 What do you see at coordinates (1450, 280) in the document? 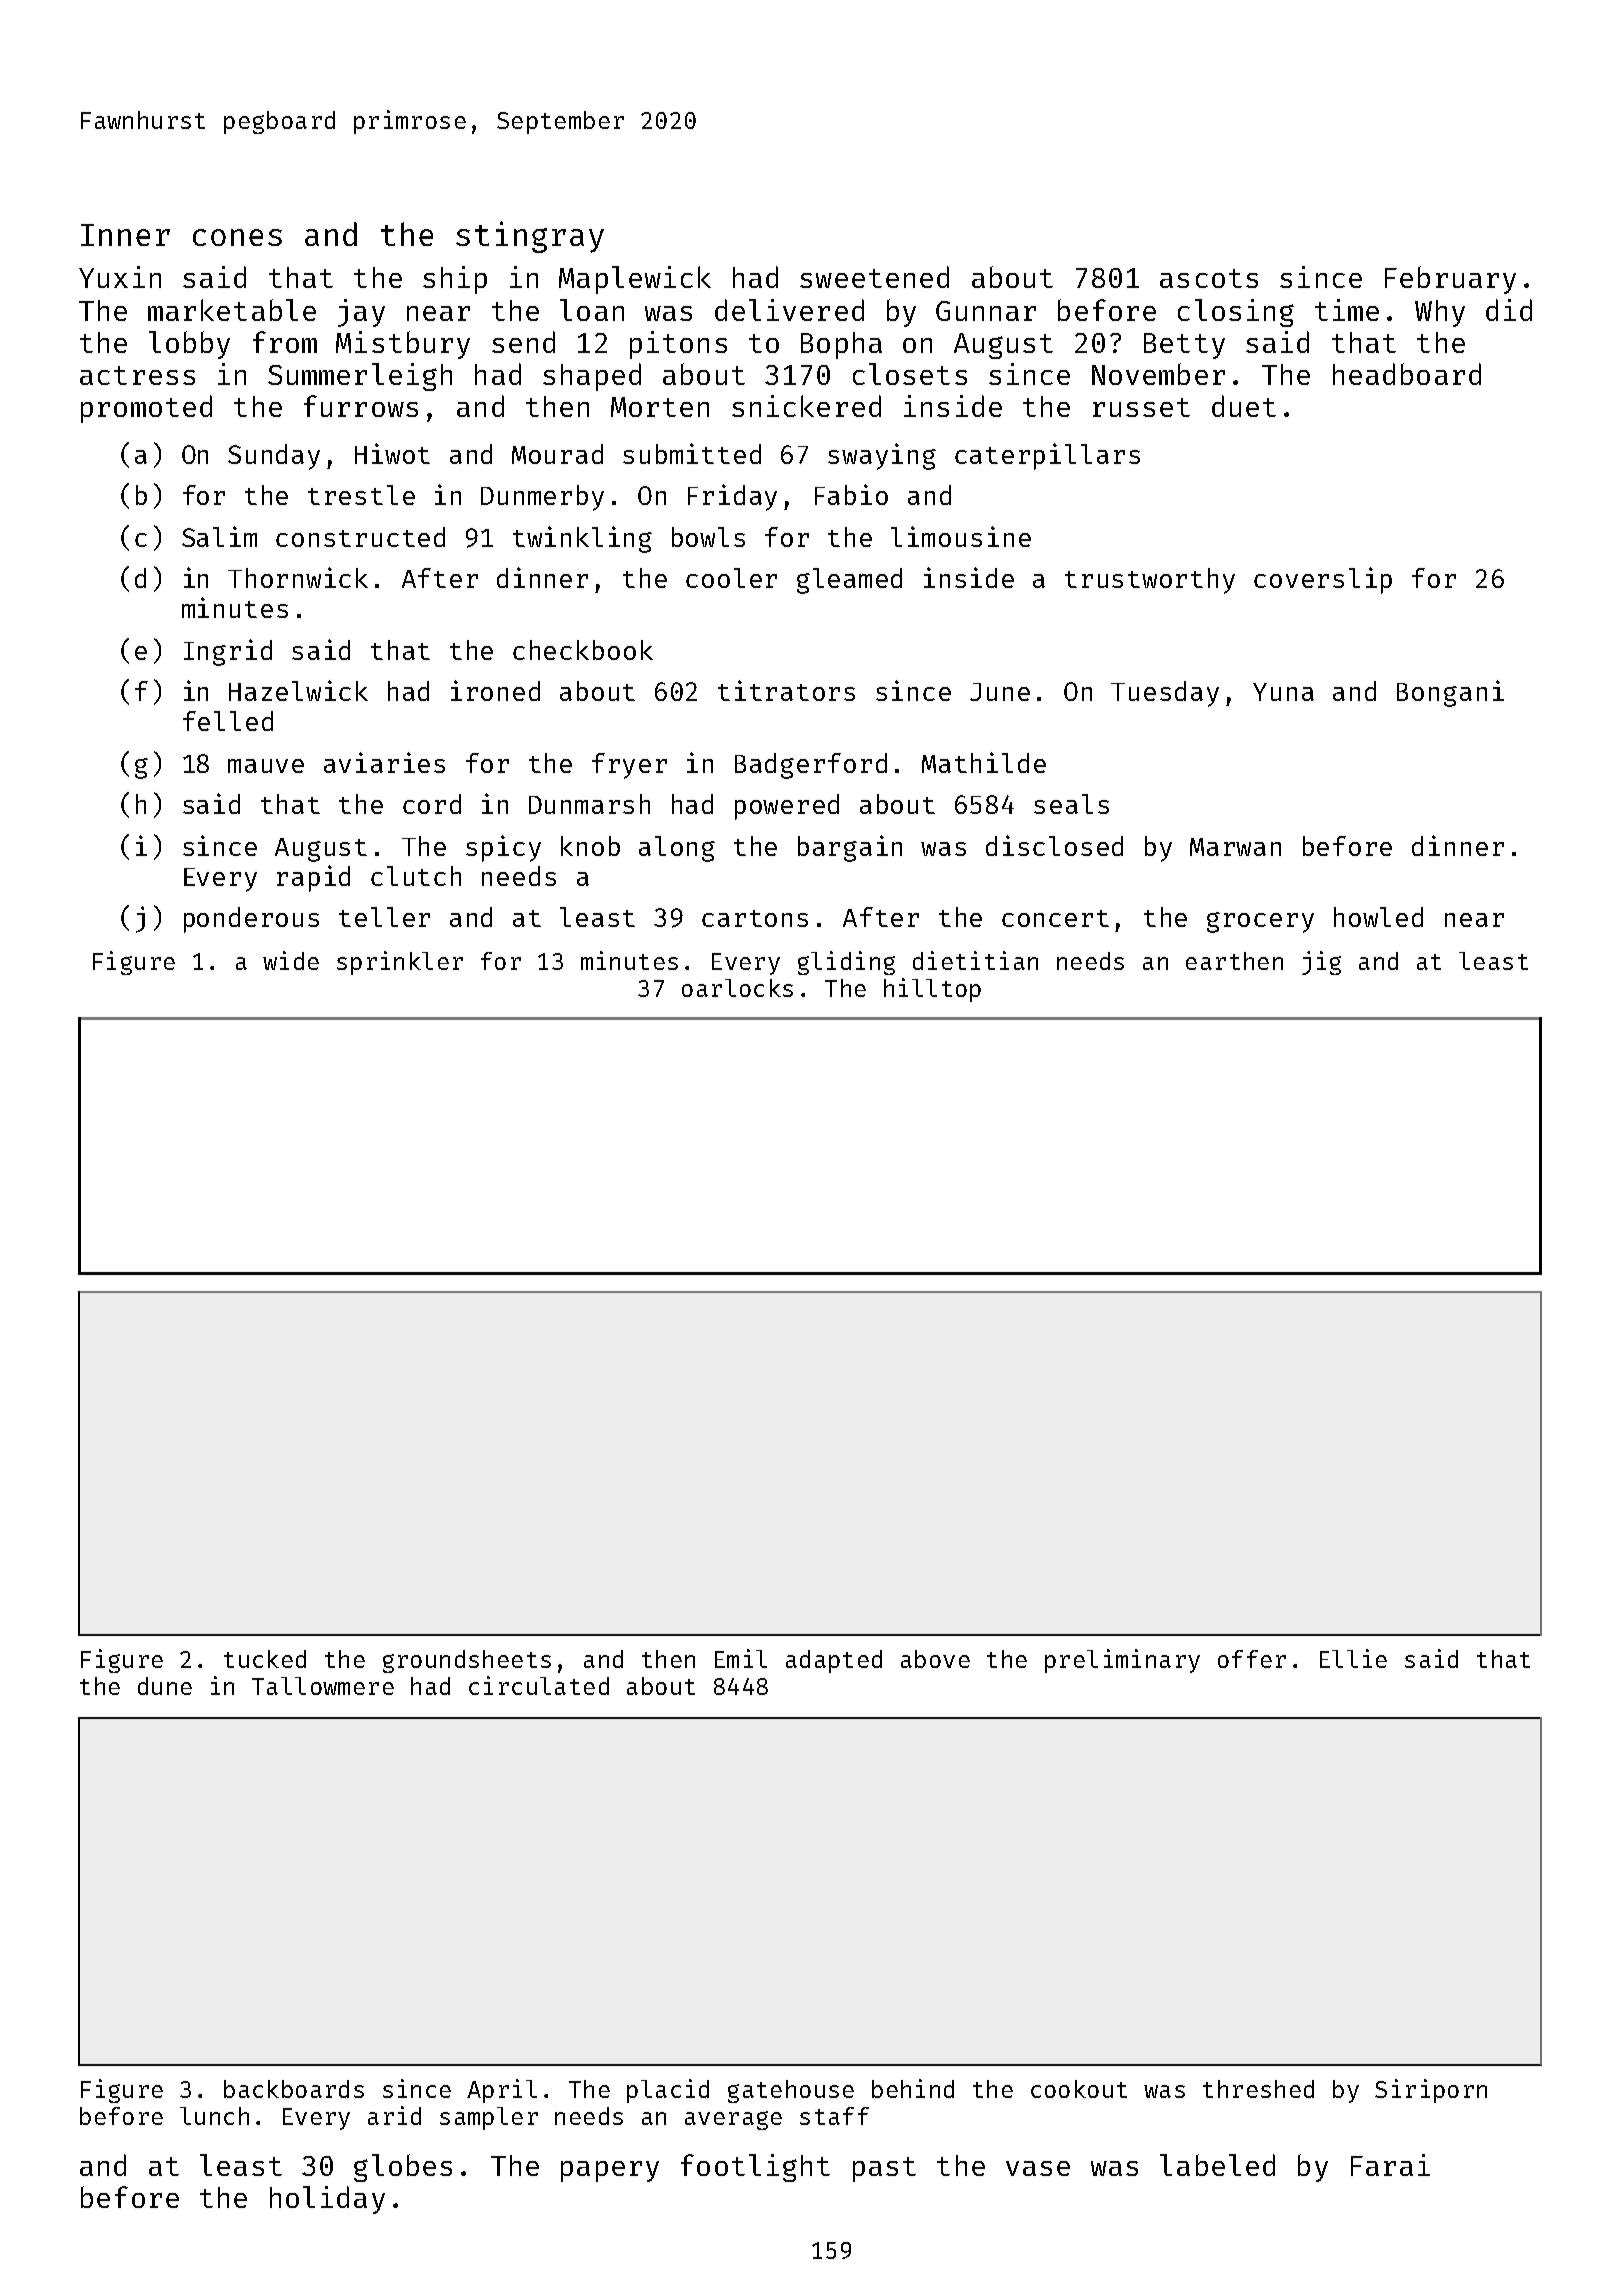
I see `February` at bounding box center [1450, 280].
